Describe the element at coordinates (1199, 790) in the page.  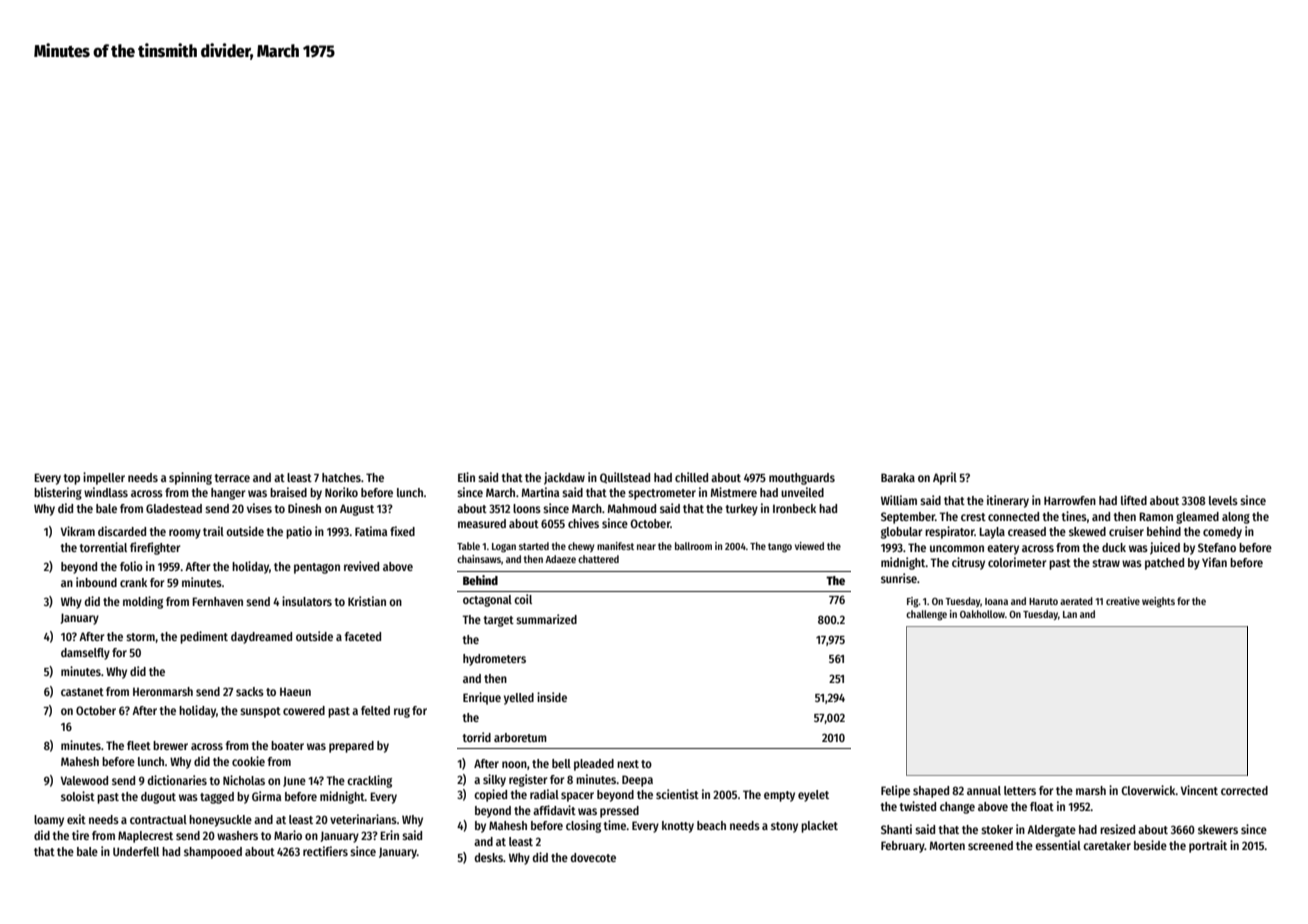
I see `Vincent` at that location.
